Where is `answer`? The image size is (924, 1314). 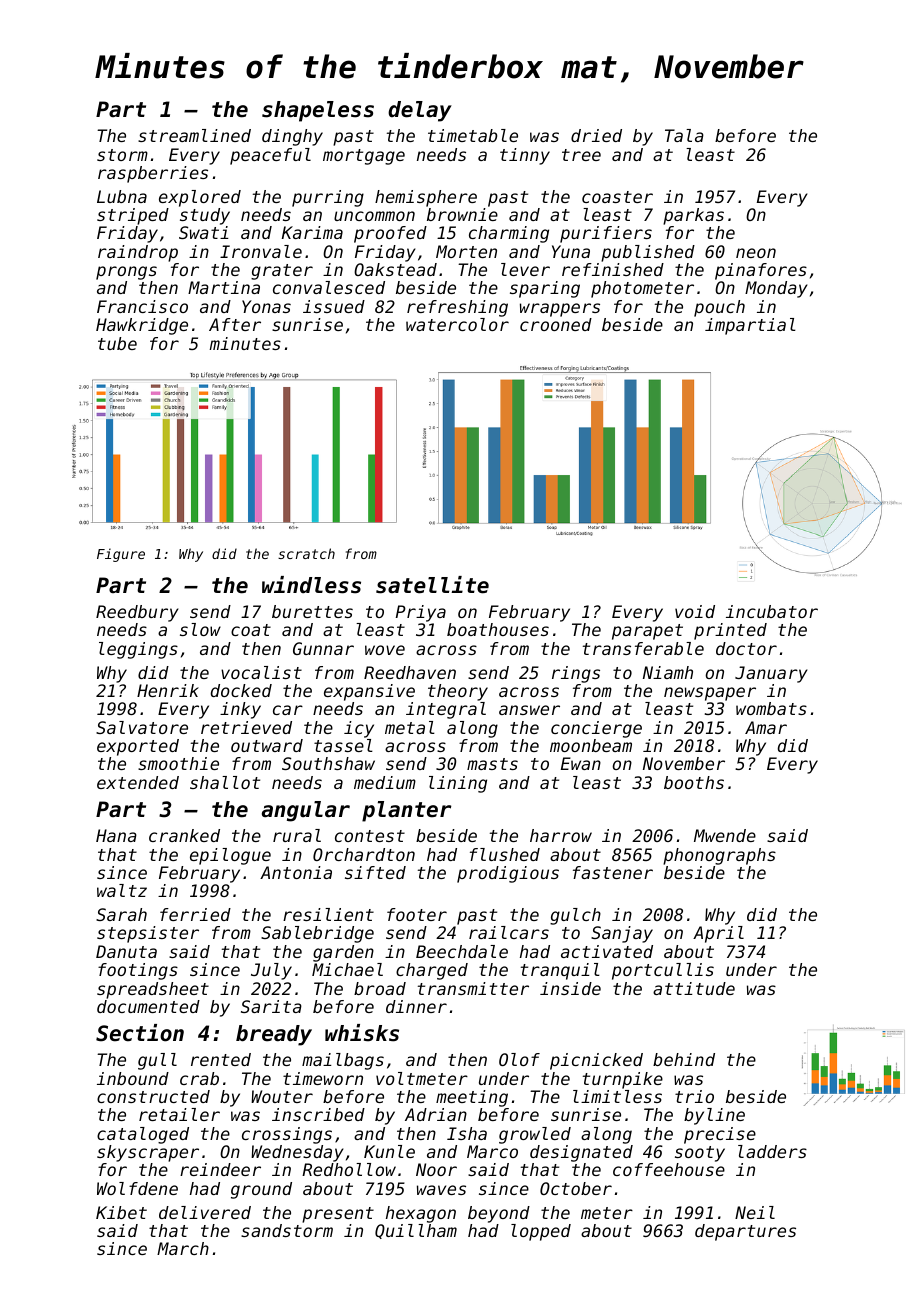 answer is located at coordinates (529, 710).
